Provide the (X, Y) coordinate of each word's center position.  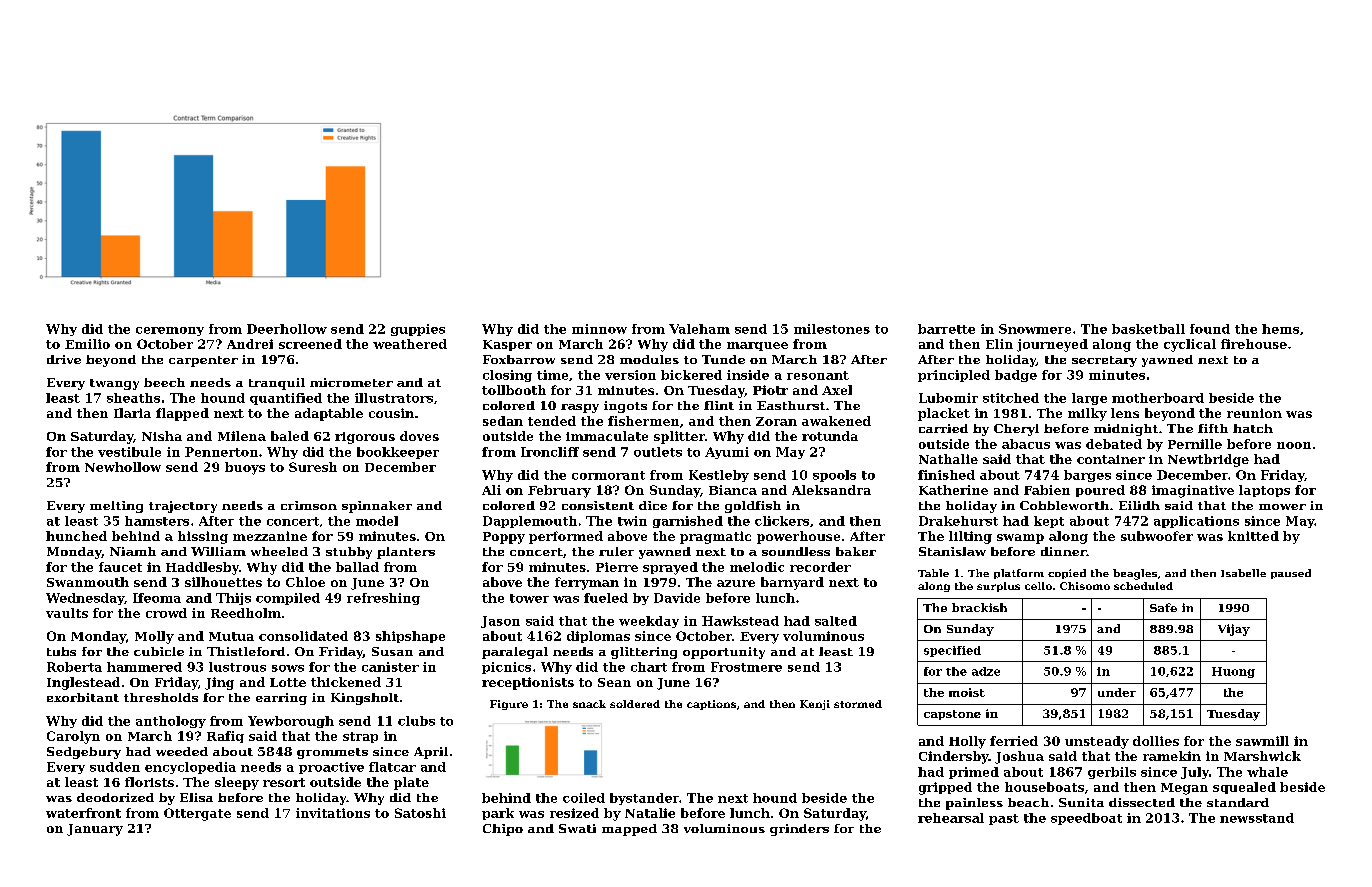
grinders (799, 830)
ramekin (1172, 756)
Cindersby (954, 757)
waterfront (83, 813)
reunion (1254, 413)
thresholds (161, 697)
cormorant (608, 475)
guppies (418, 330)
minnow (599, 329)
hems (1280, 329)
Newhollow (123, 467)
